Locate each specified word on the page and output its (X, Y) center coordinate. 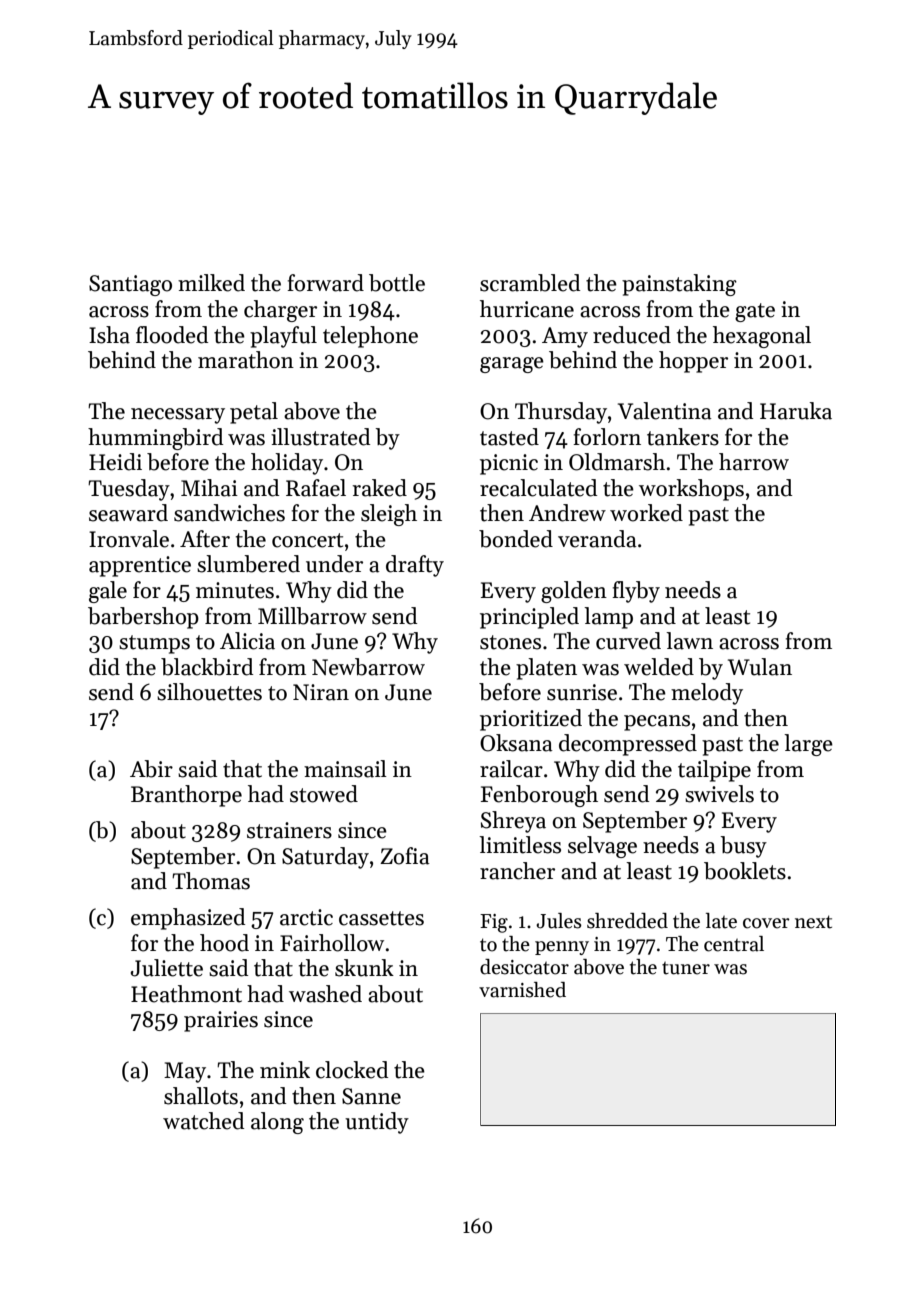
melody (707, 694)
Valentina (665, 411)
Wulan (760, 667)
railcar (511, 769)
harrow (754, 462)
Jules (559, 921)
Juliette (167, 968)
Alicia (247, 641)
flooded (172, 335)
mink (285, 1069)
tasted (509, 437)
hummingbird (155, 439)
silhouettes (209, 692)
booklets (745, 871)
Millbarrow (312, 616)
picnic (509, 464)
